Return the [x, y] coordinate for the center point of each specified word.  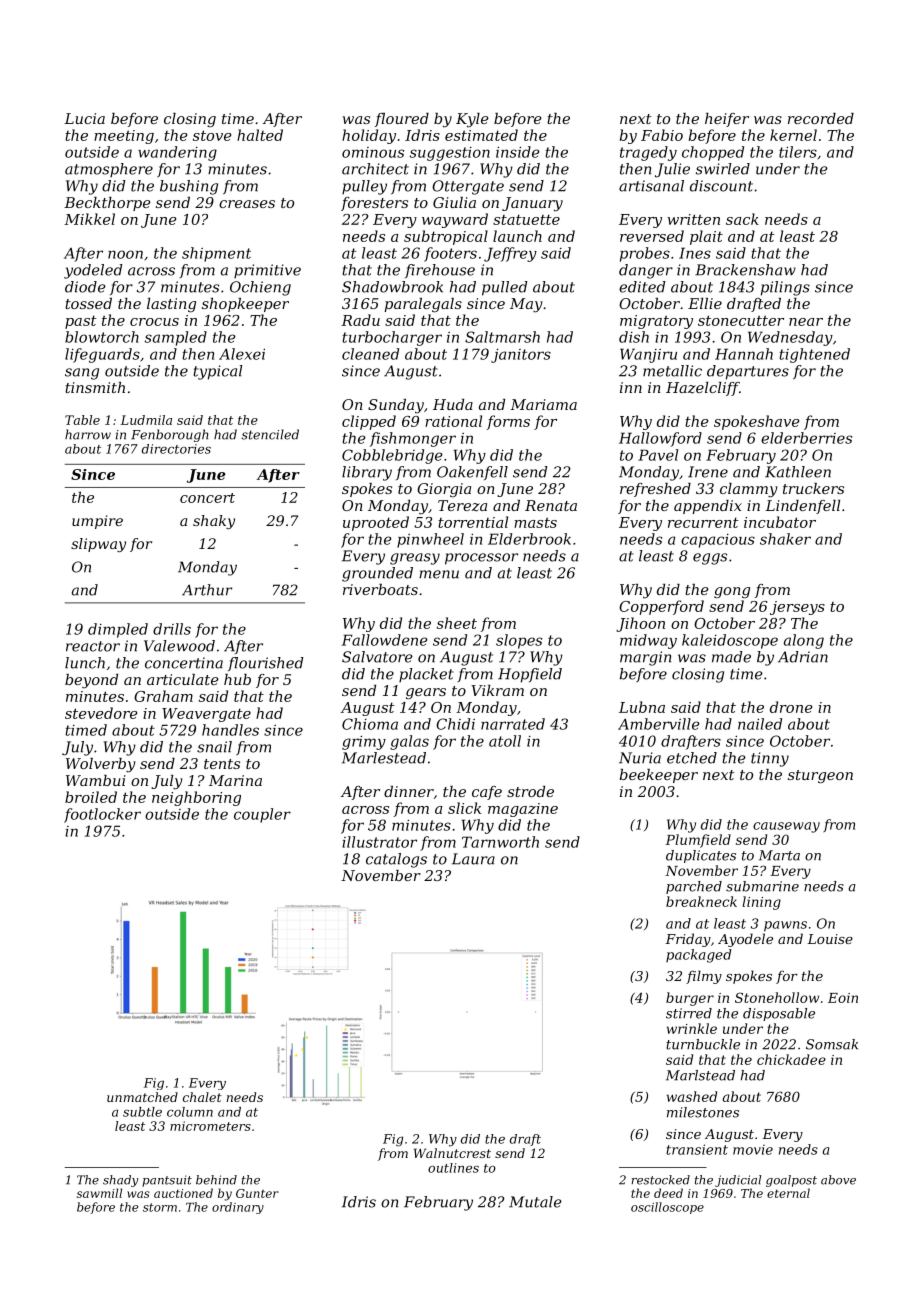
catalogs [396, 860]
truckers [813, 488]
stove [212, 135]
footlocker [102, 815]
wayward [455, 220]
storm [160, 1207]
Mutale [535, 1202]
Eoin [843, 998]
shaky [214, 522]
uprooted [376, 523]
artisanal [651, 186]
